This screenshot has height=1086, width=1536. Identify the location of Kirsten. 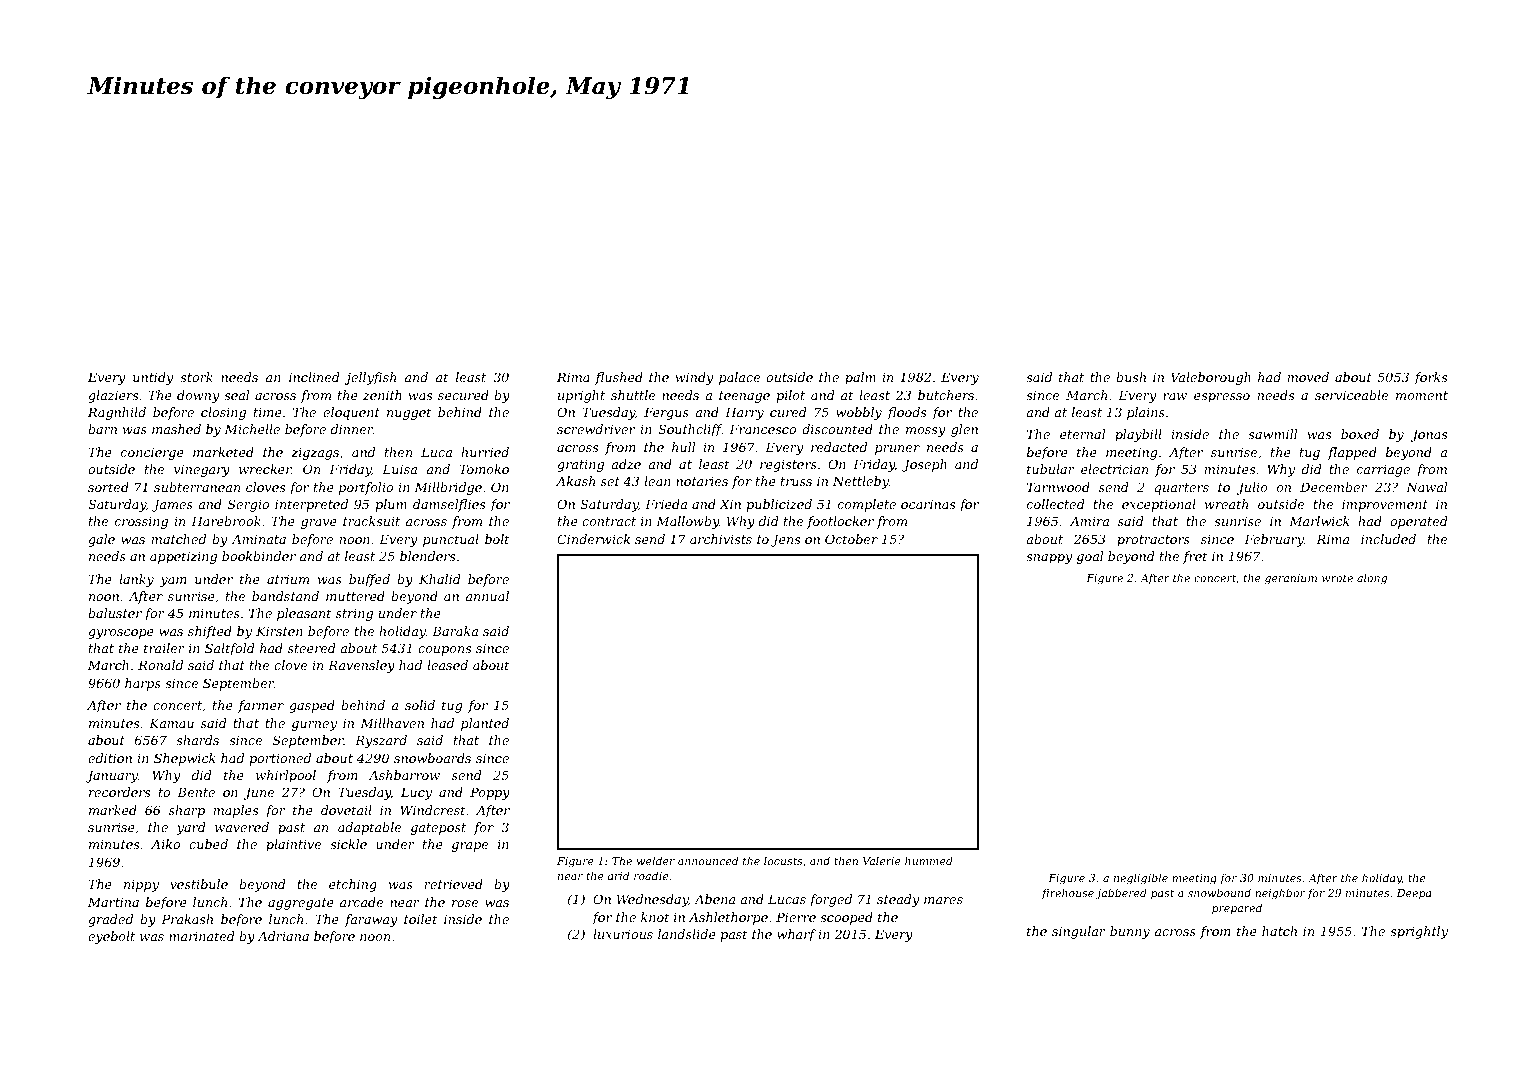
(279, 631).
